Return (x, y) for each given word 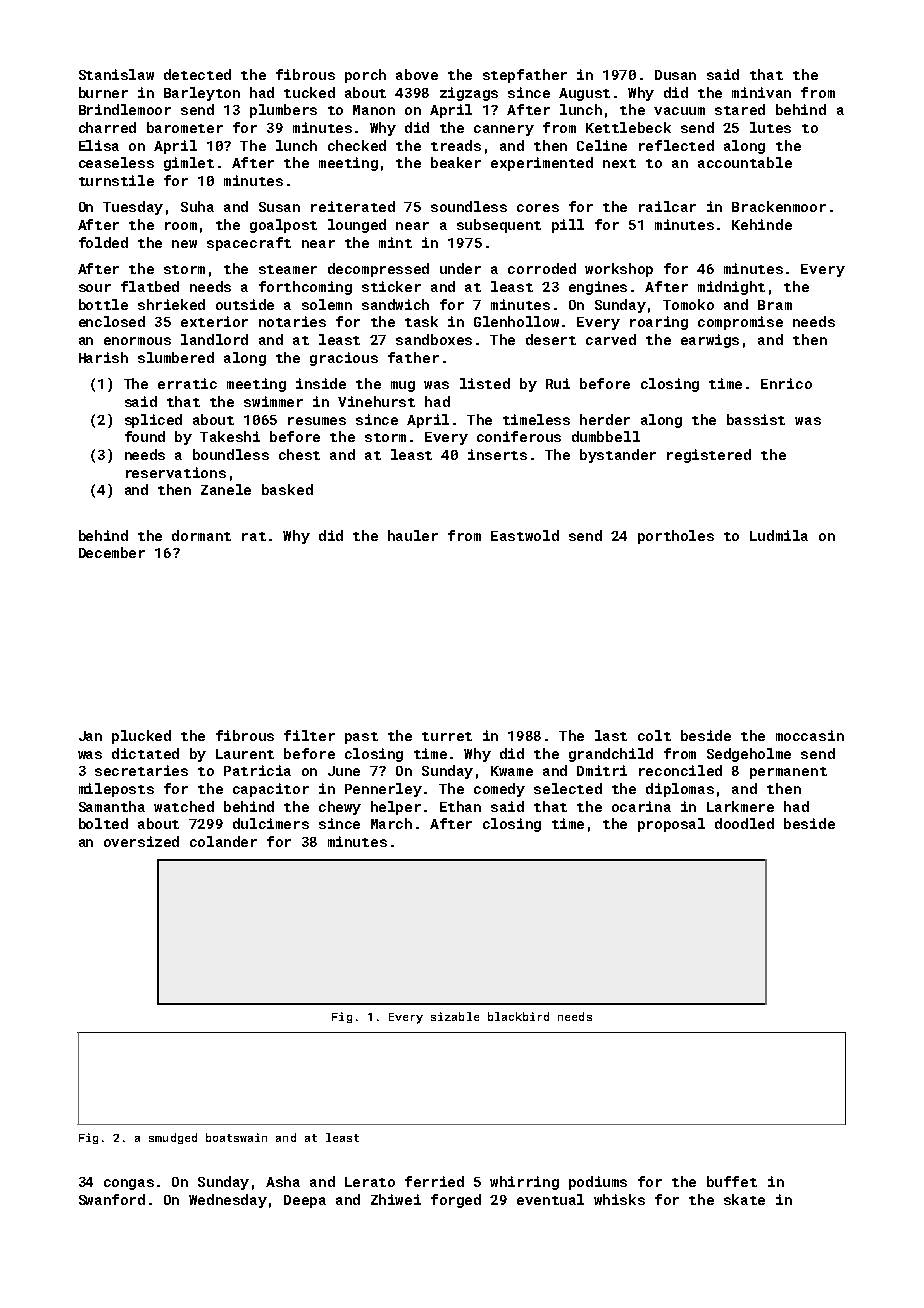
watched (184, 806)
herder (605, 419)
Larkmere (740, 806)
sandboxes (434, 339)
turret (447, 736)
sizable (455, 1016)
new (184, 244)
